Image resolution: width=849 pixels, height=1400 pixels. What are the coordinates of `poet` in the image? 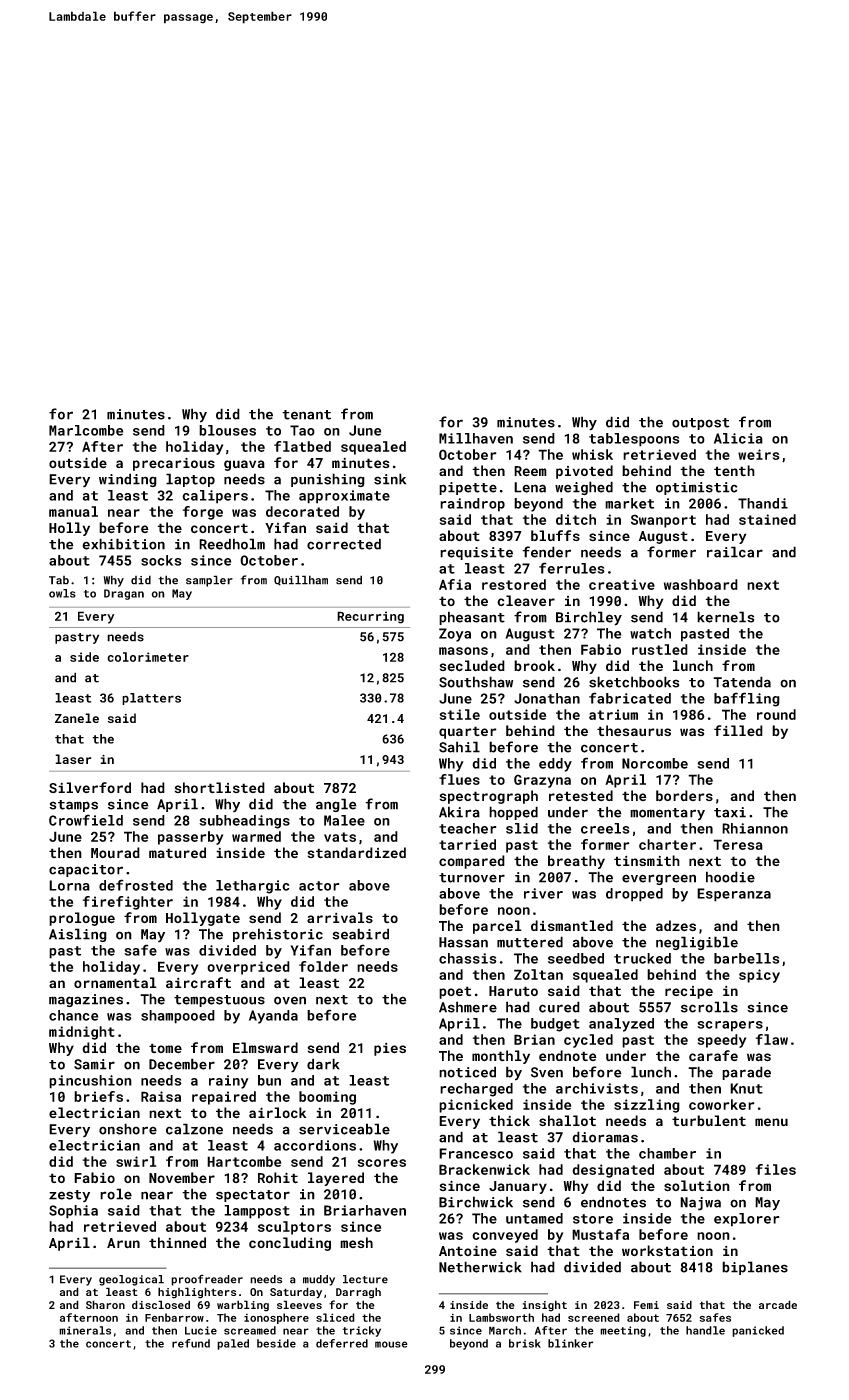 It's located at (455, 992).
